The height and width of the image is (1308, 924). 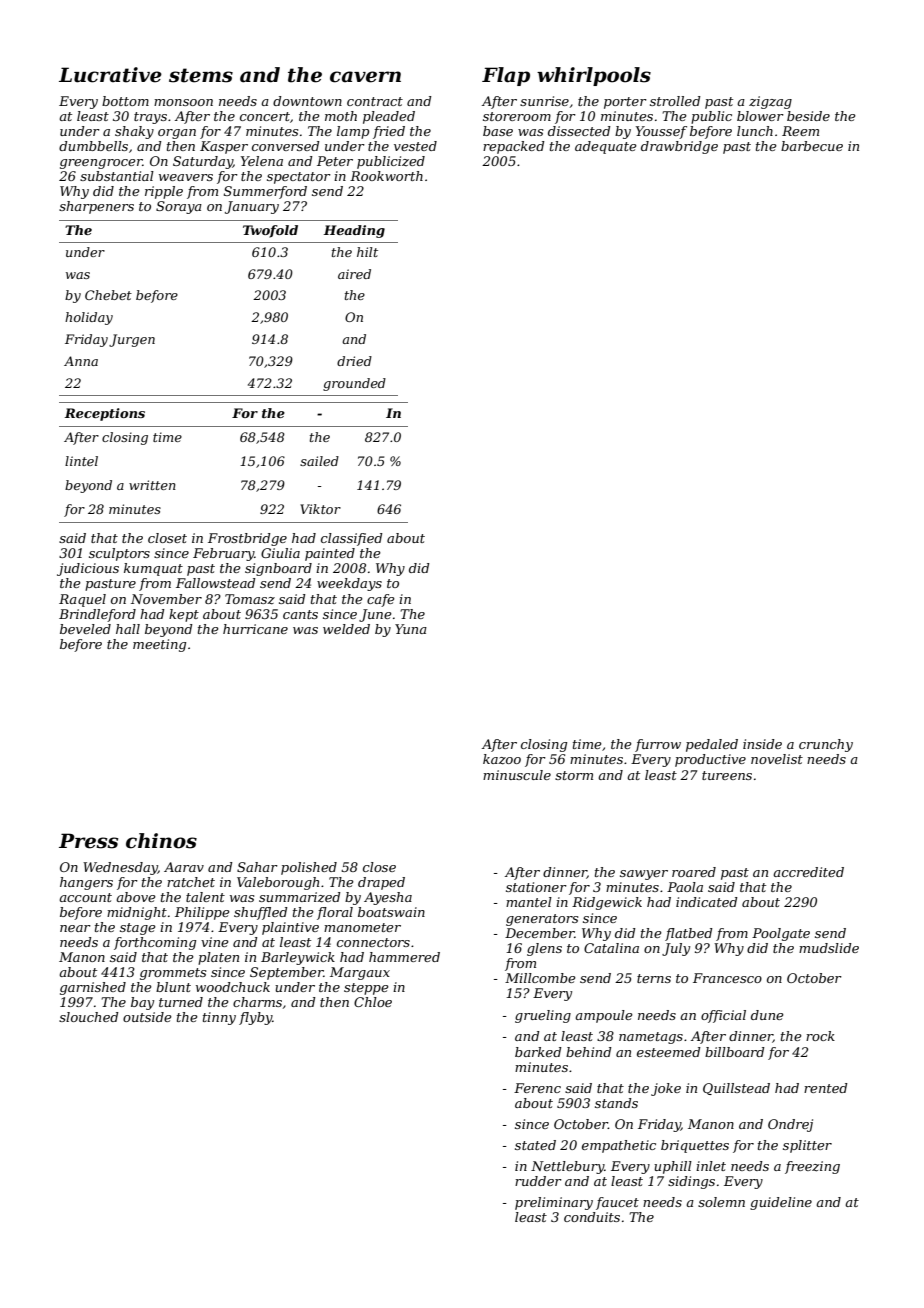 What do you see at coordinates (689, 934) in the image?
I see `flatbed` at bounding box center [689, 934].
